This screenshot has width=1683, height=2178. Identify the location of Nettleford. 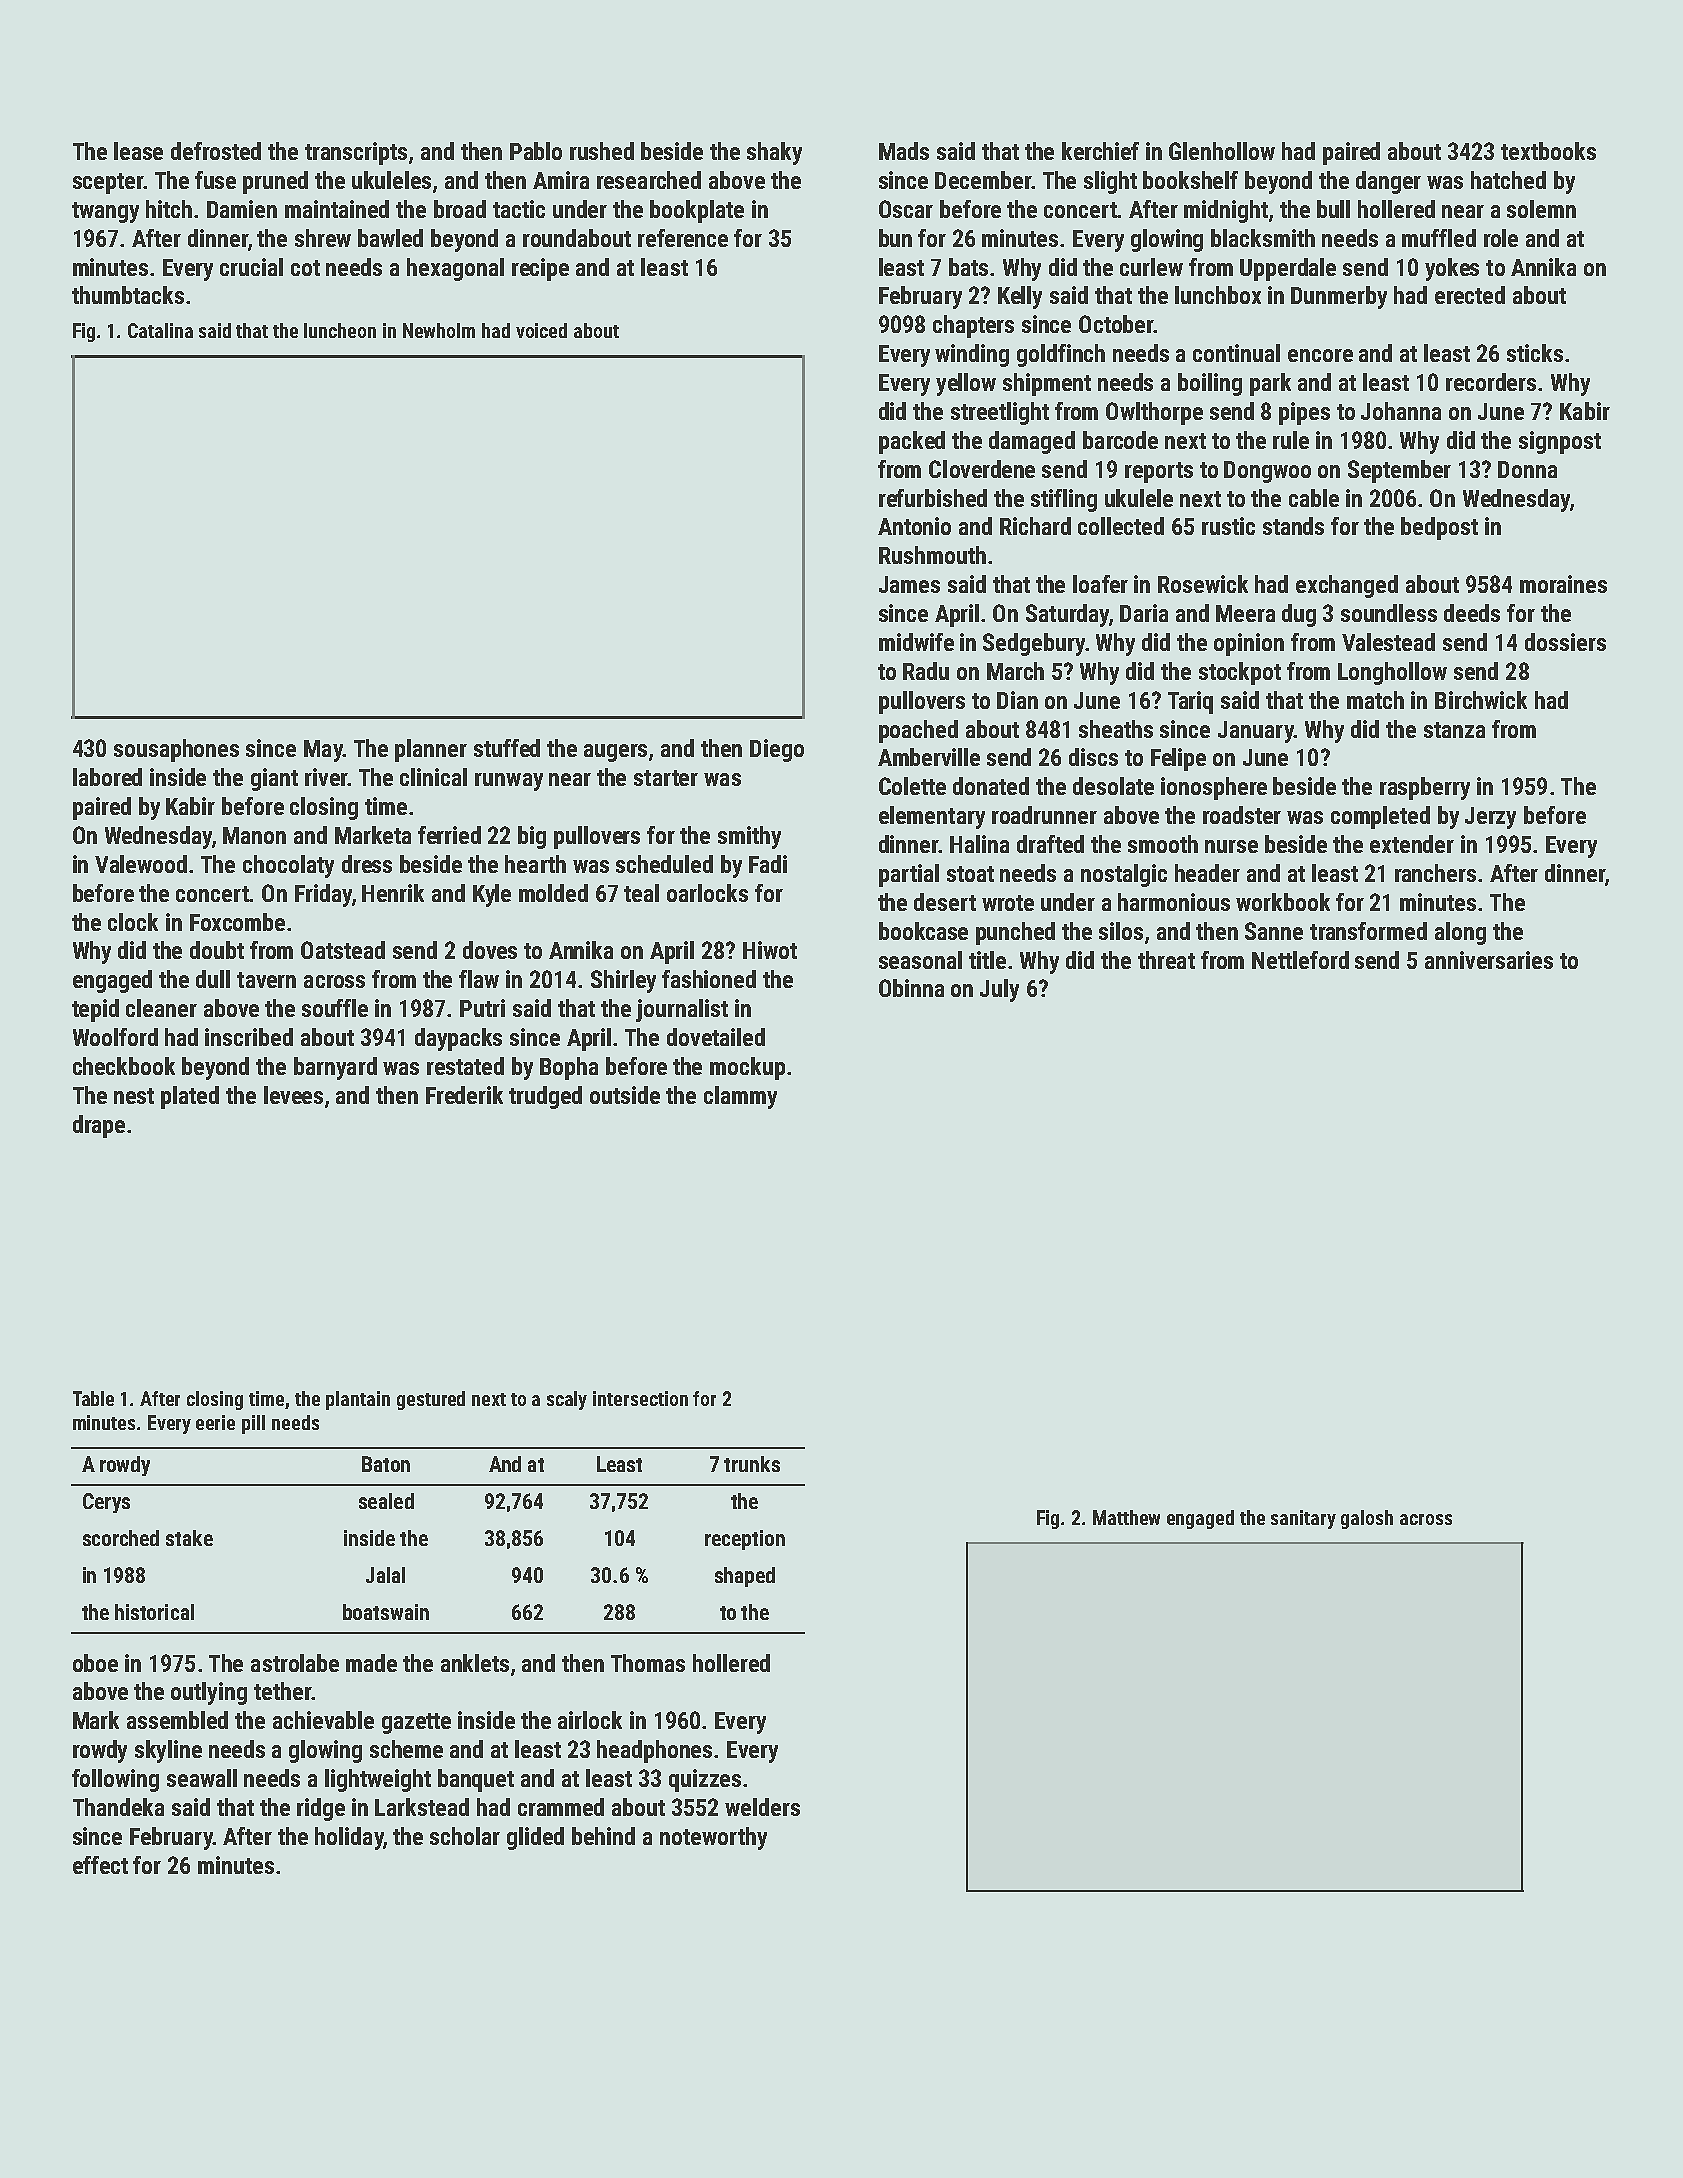
(1300, 960).
